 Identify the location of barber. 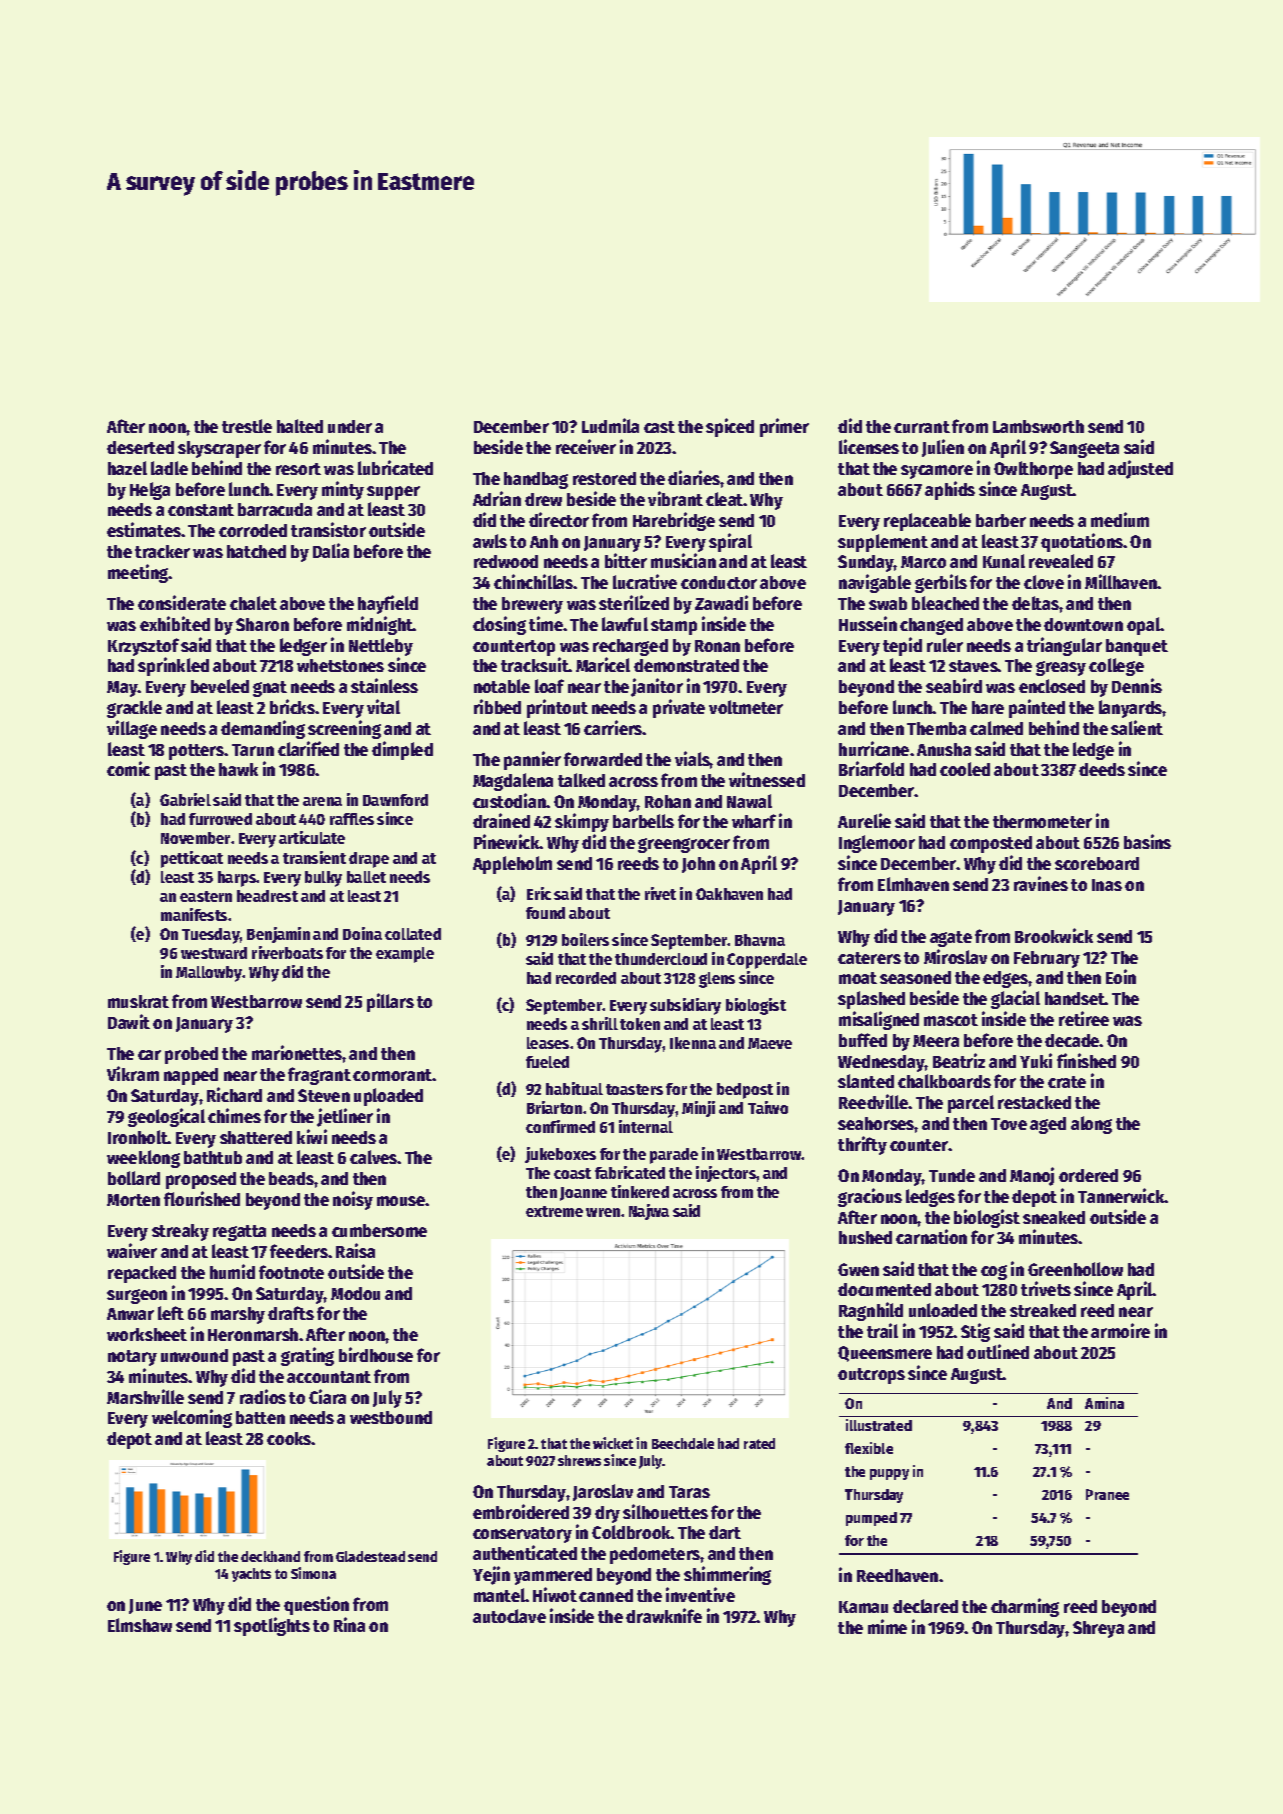
(1001, 520).
